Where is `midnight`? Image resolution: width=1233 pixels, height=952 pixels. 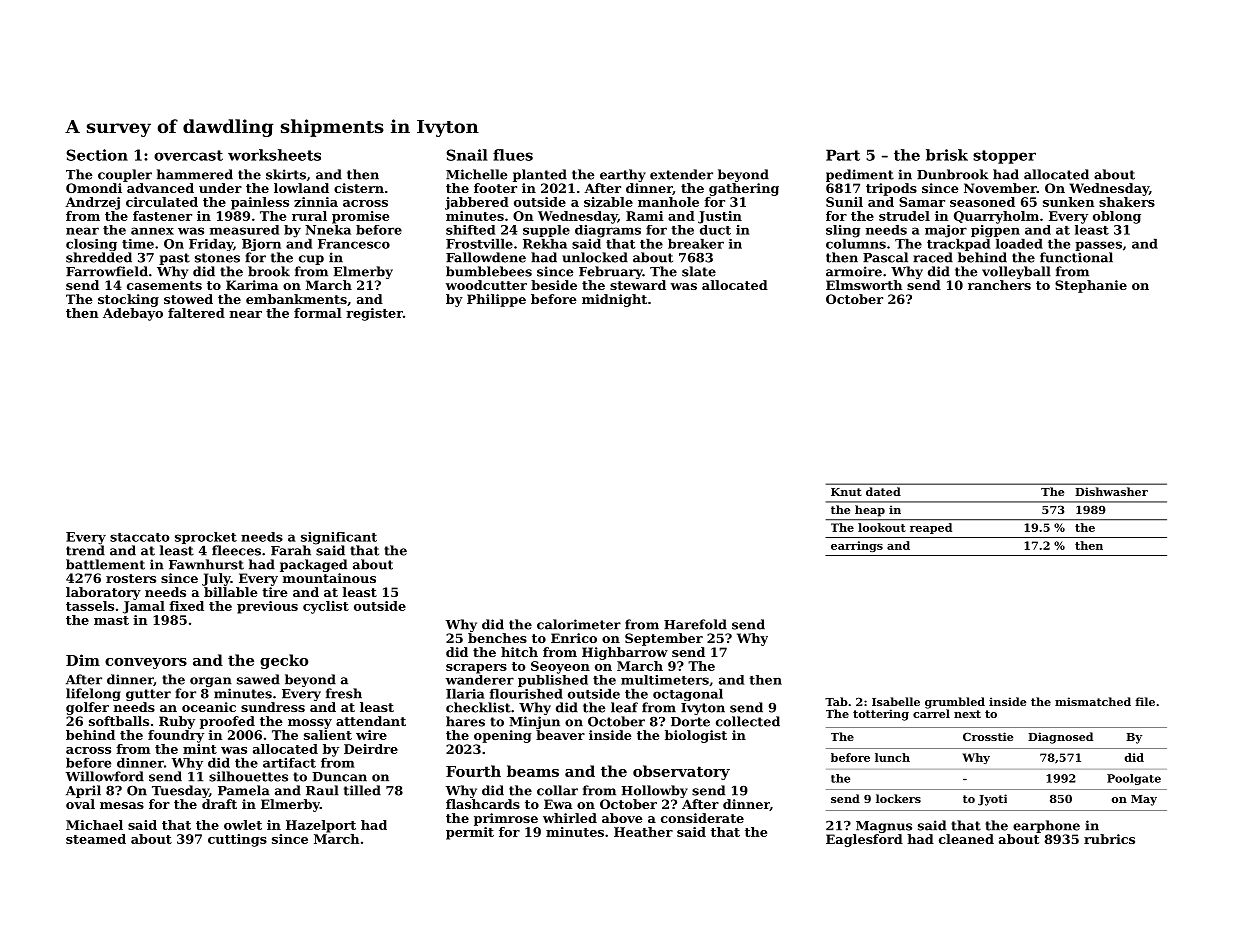
midnight is located at coordinates (614, 300).
